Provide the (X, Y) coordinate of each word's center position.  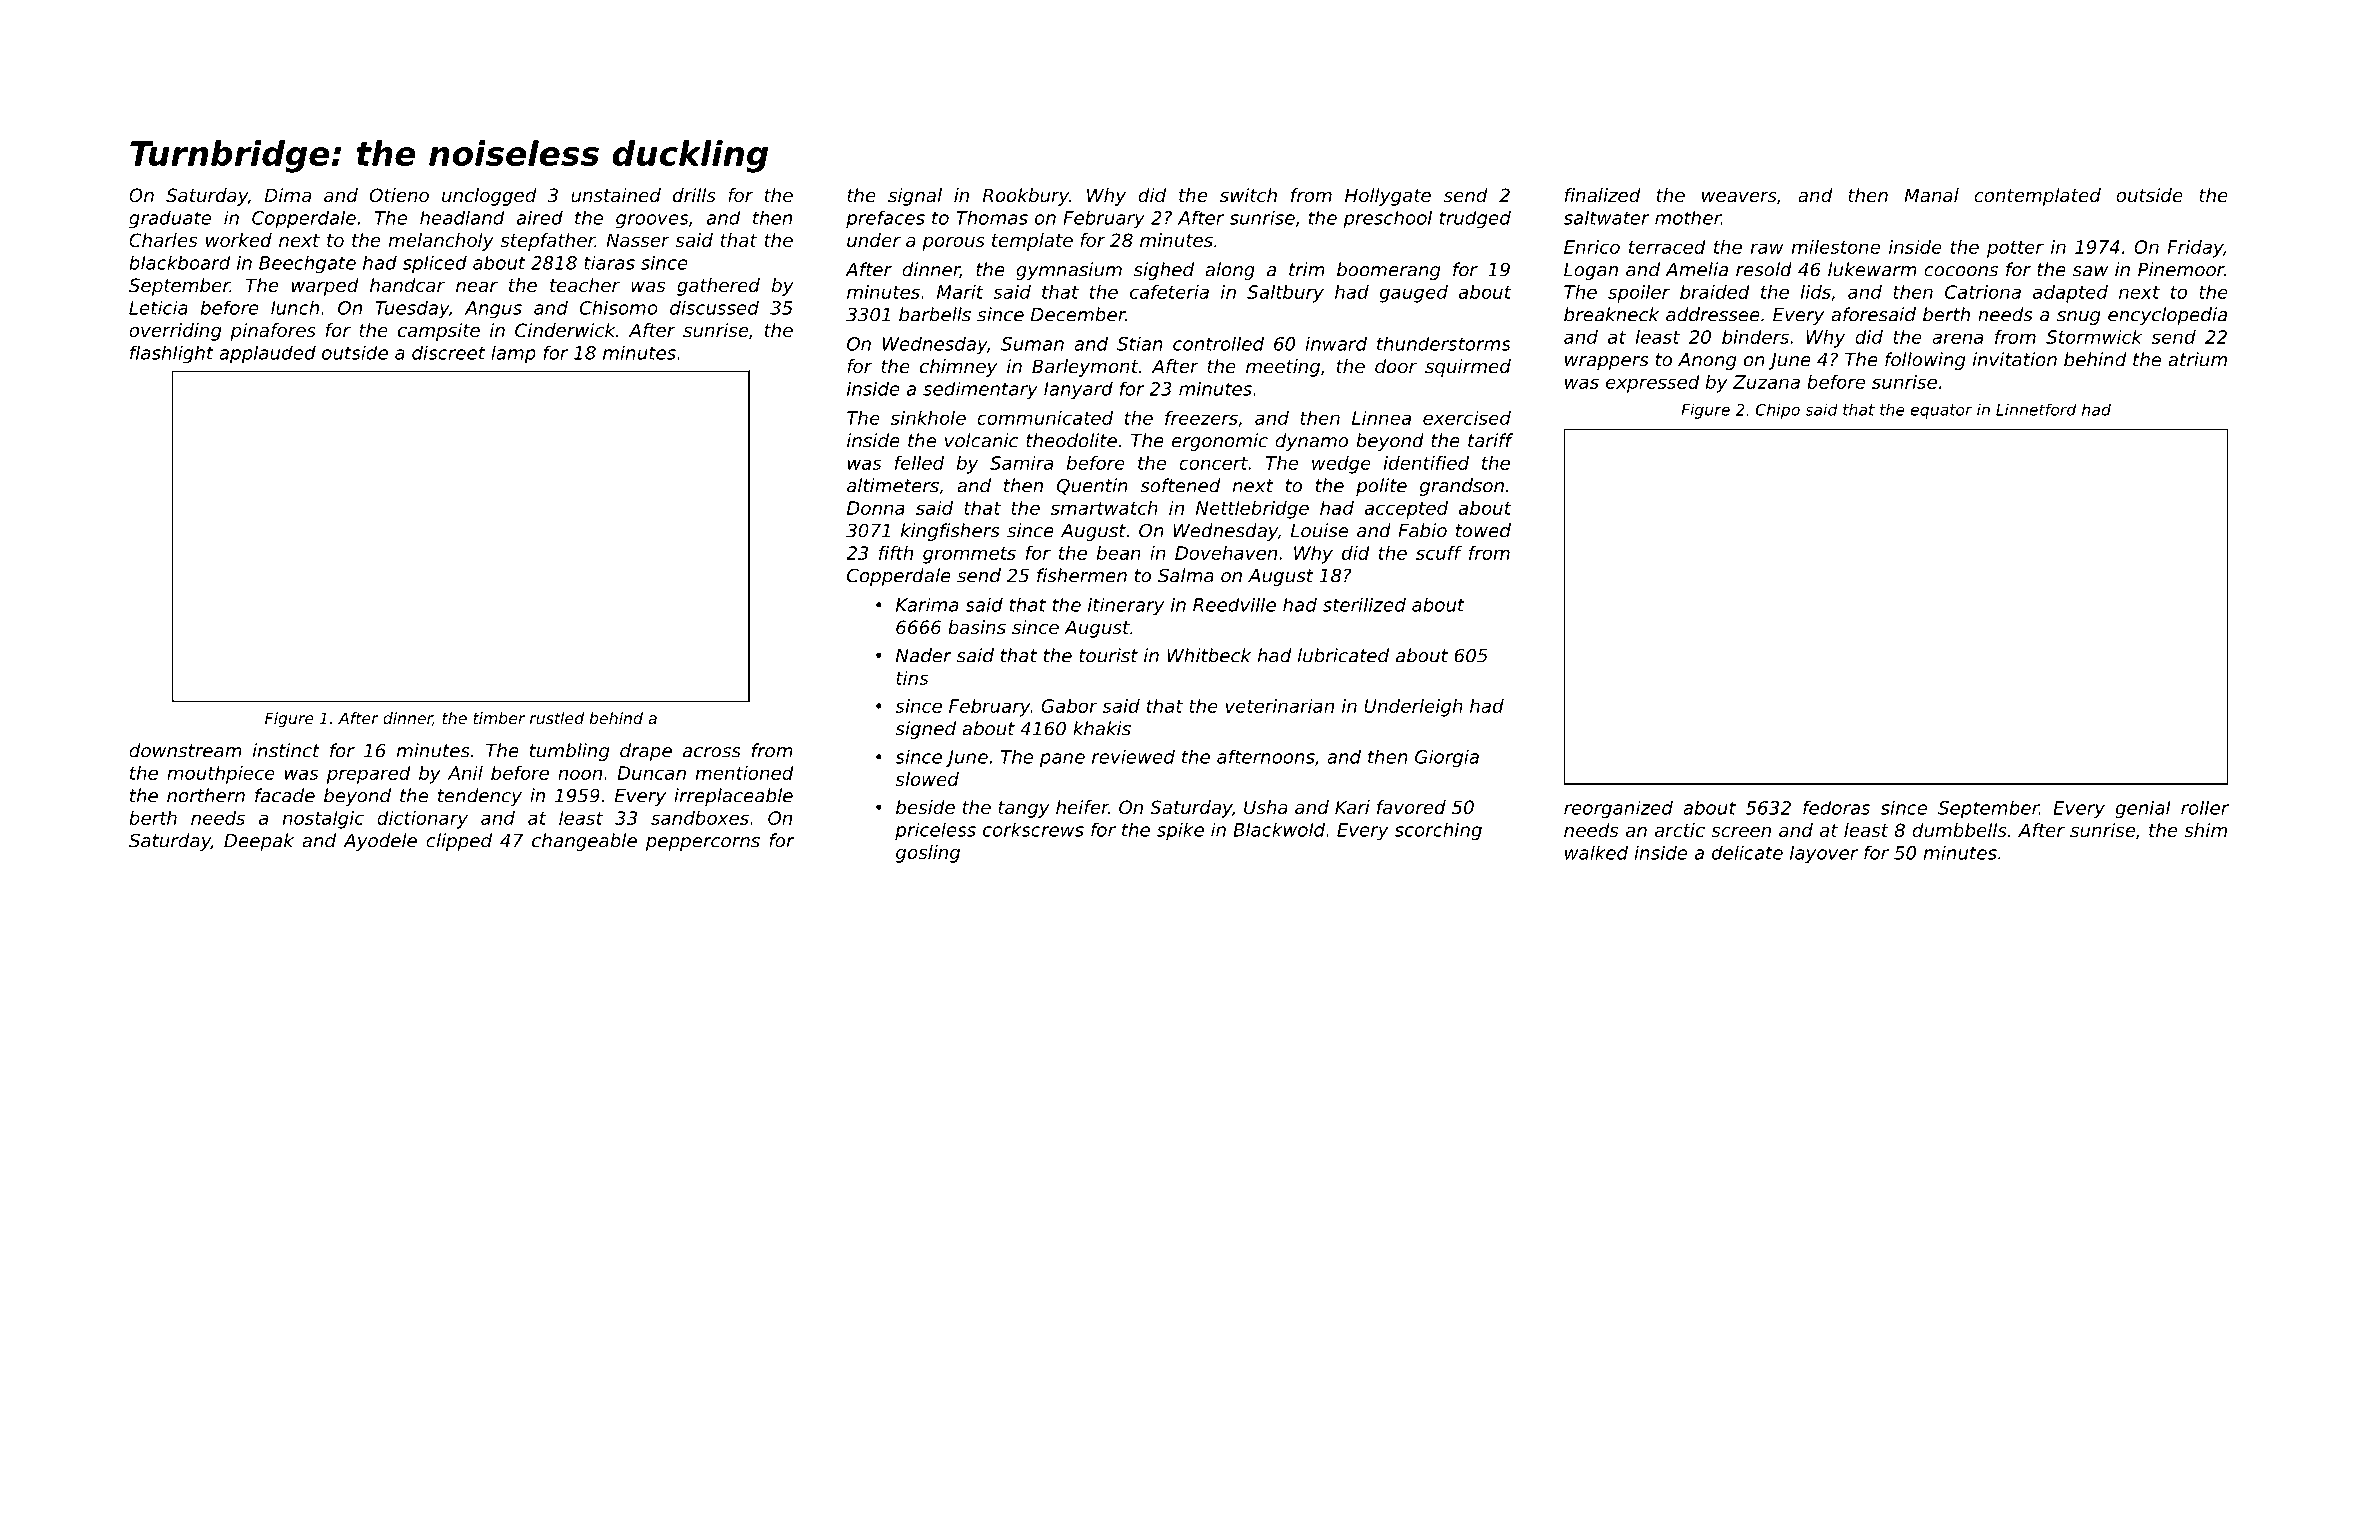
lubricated (1343, 655)
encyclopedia (2167, 316)
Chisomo (619, 307)
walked (1596, 852)
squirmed (1468, 368)
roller (2205, 807)
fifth (896, 553)
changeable (584, 842)
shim (2205, 830)
